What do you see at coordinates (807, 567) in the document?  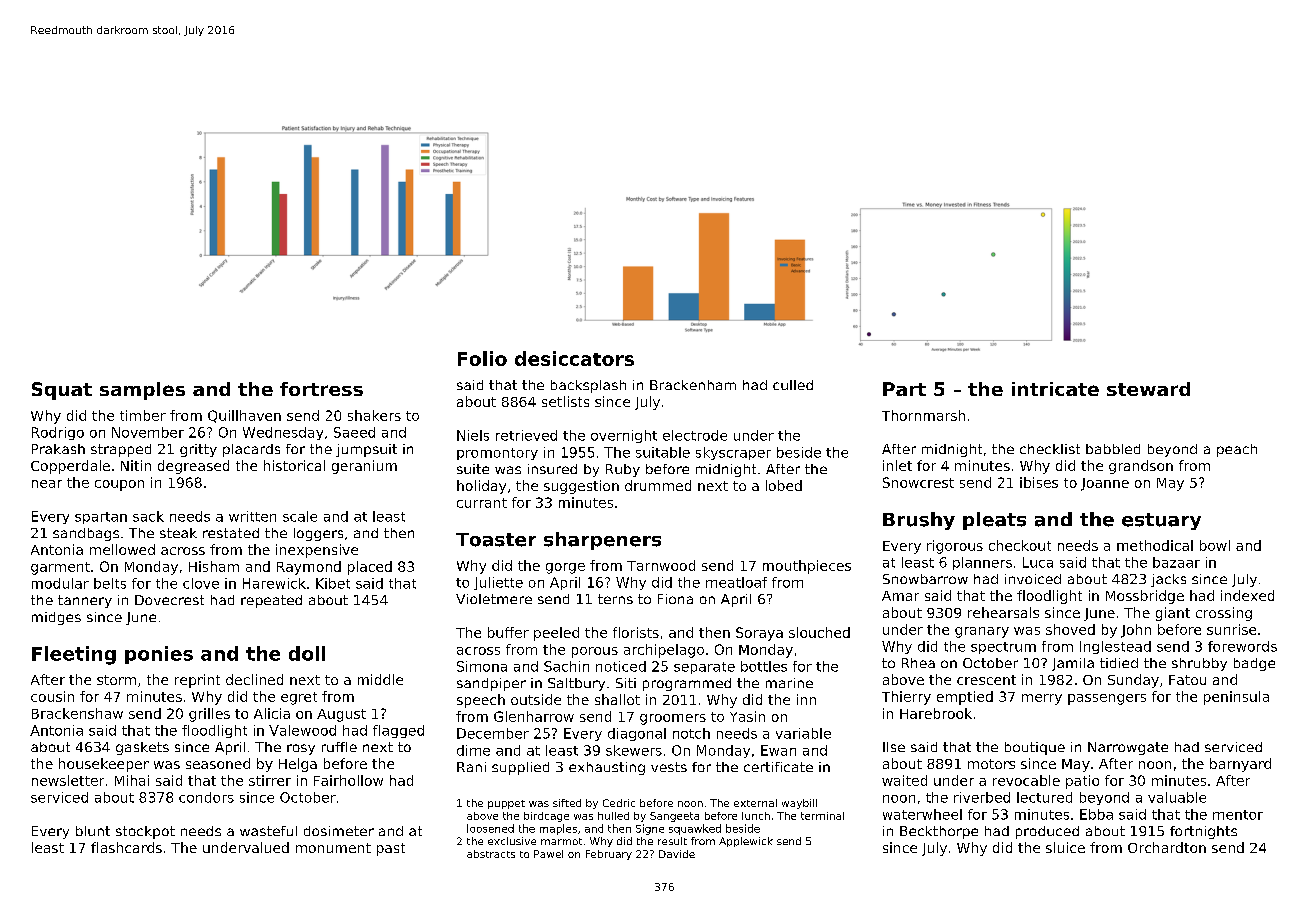 I see `mouthpieces` at bounding box center [807, 567].
